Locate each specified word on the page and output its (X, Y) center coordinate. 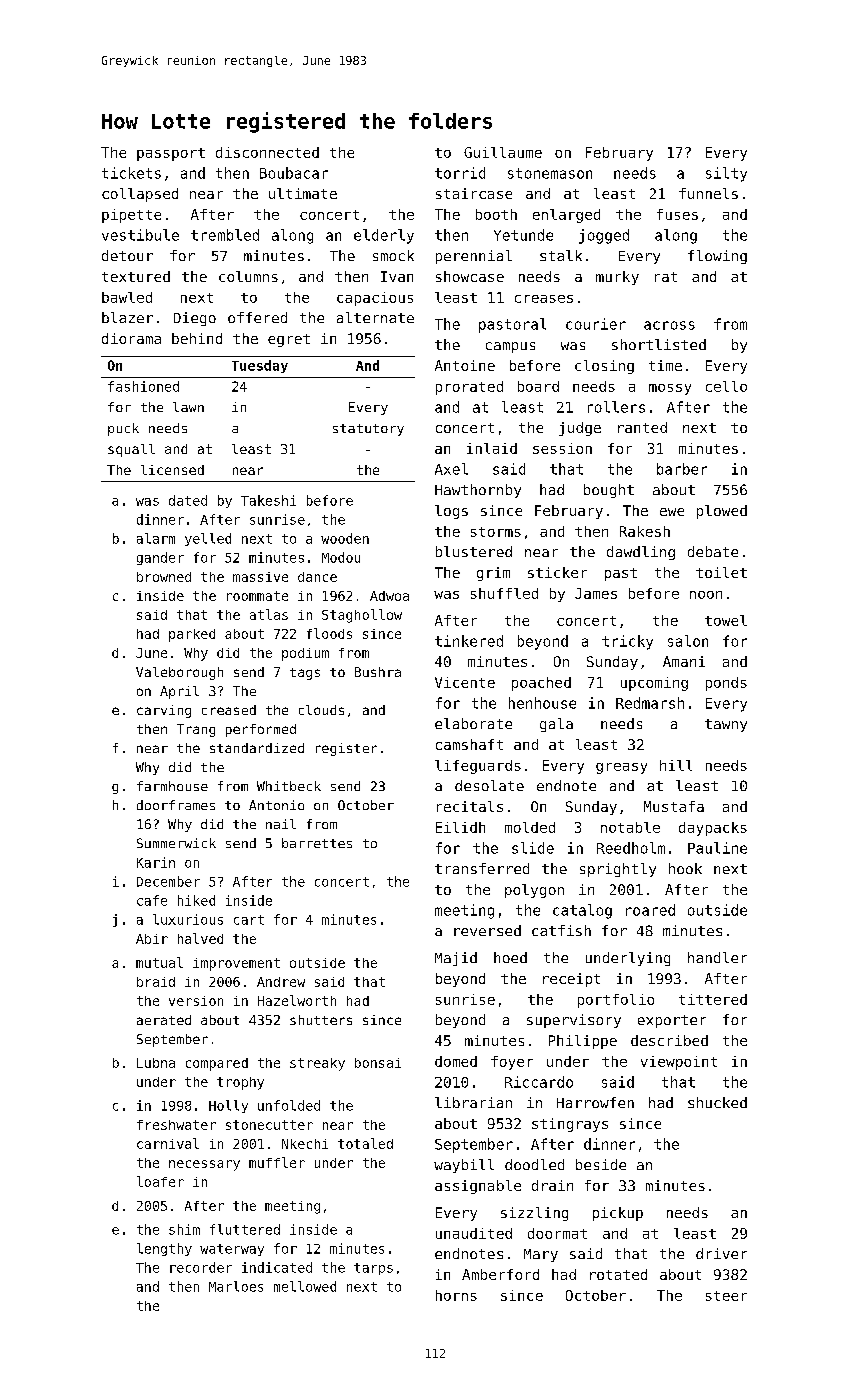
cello (726, 386)
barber (682, 469)
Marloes (236, 1286)
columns (248, 276)
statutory (368, 430)
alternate (375, 317)
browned (164, 577)
